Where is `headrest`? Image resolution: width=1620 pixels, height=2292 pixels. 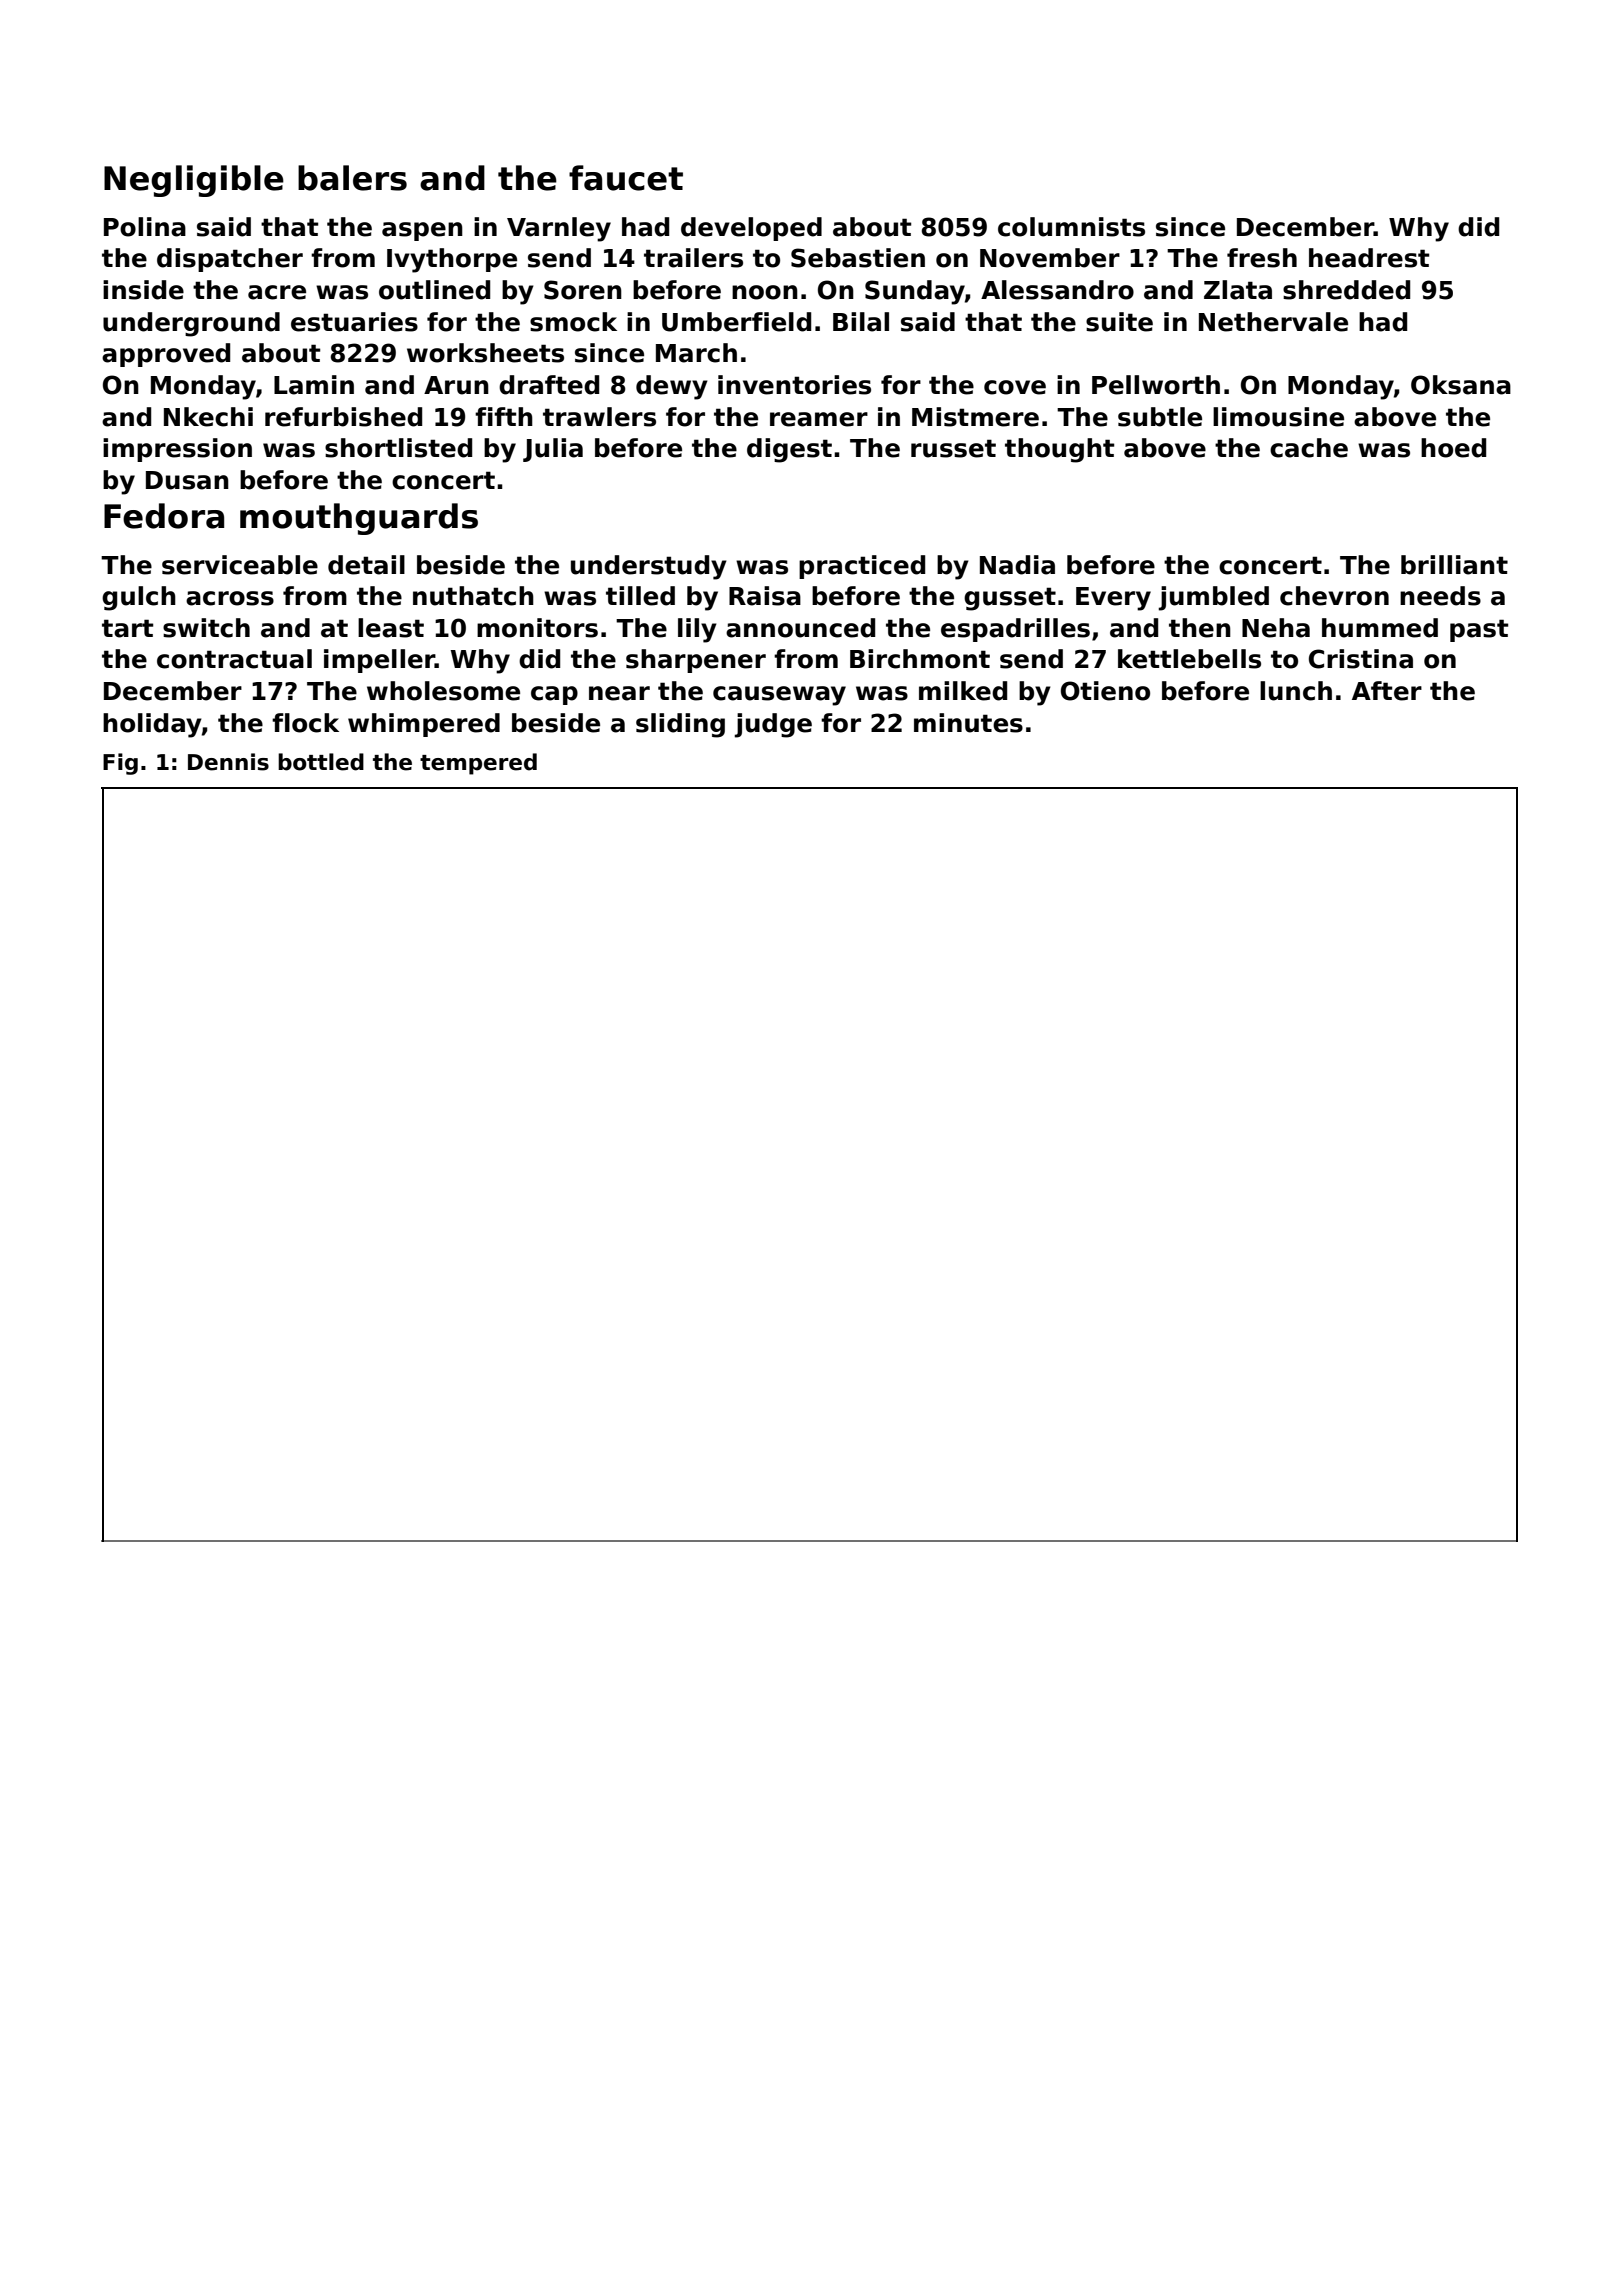
headrest is located at coordinates (1369, 258).
